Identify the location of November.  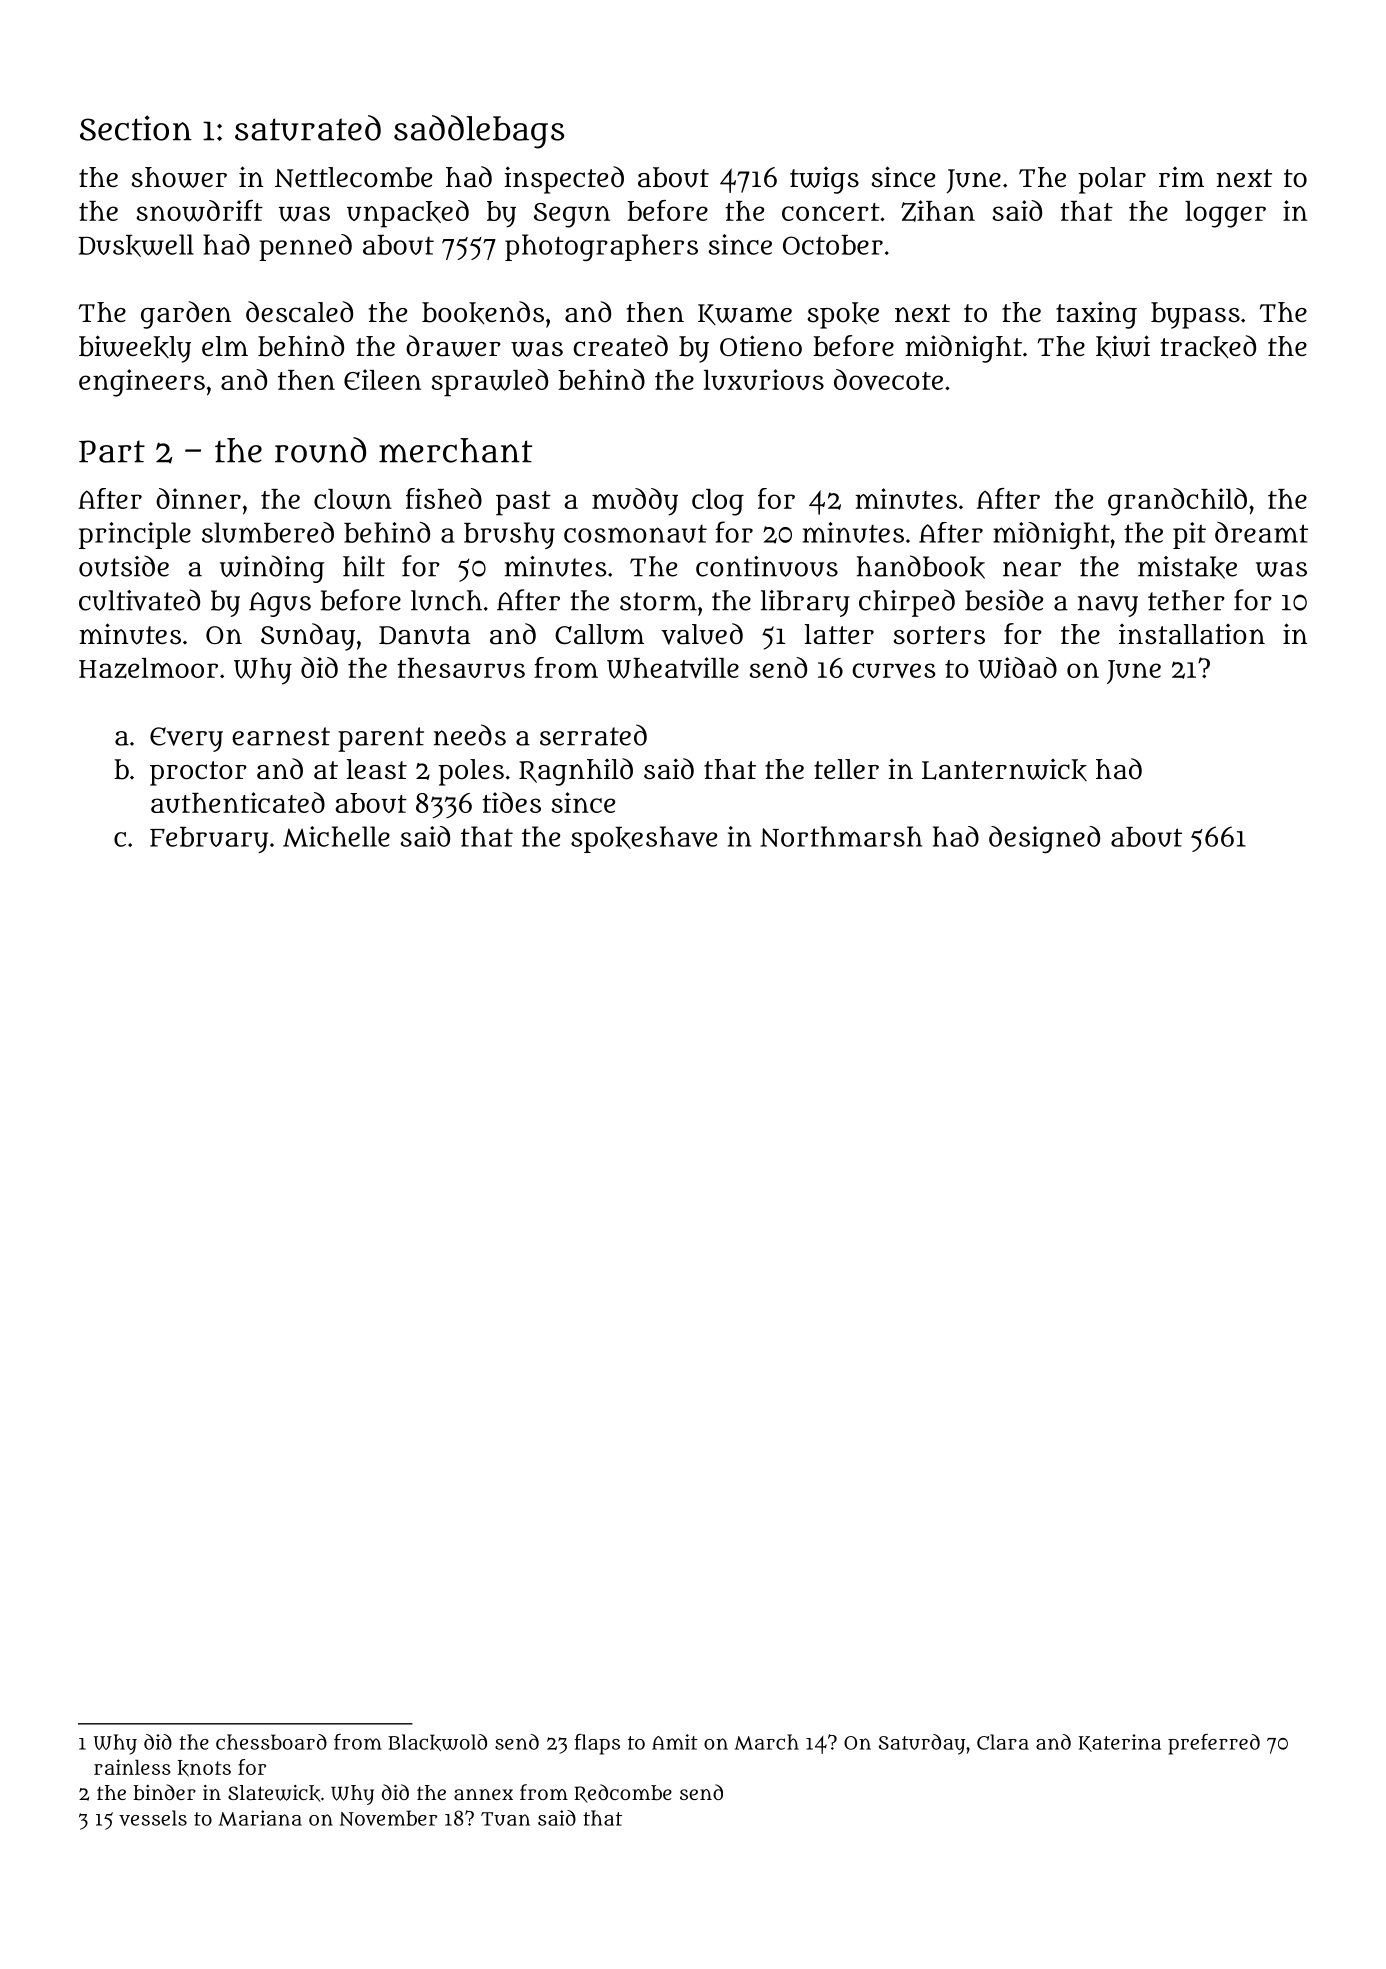
(388, 1818).
